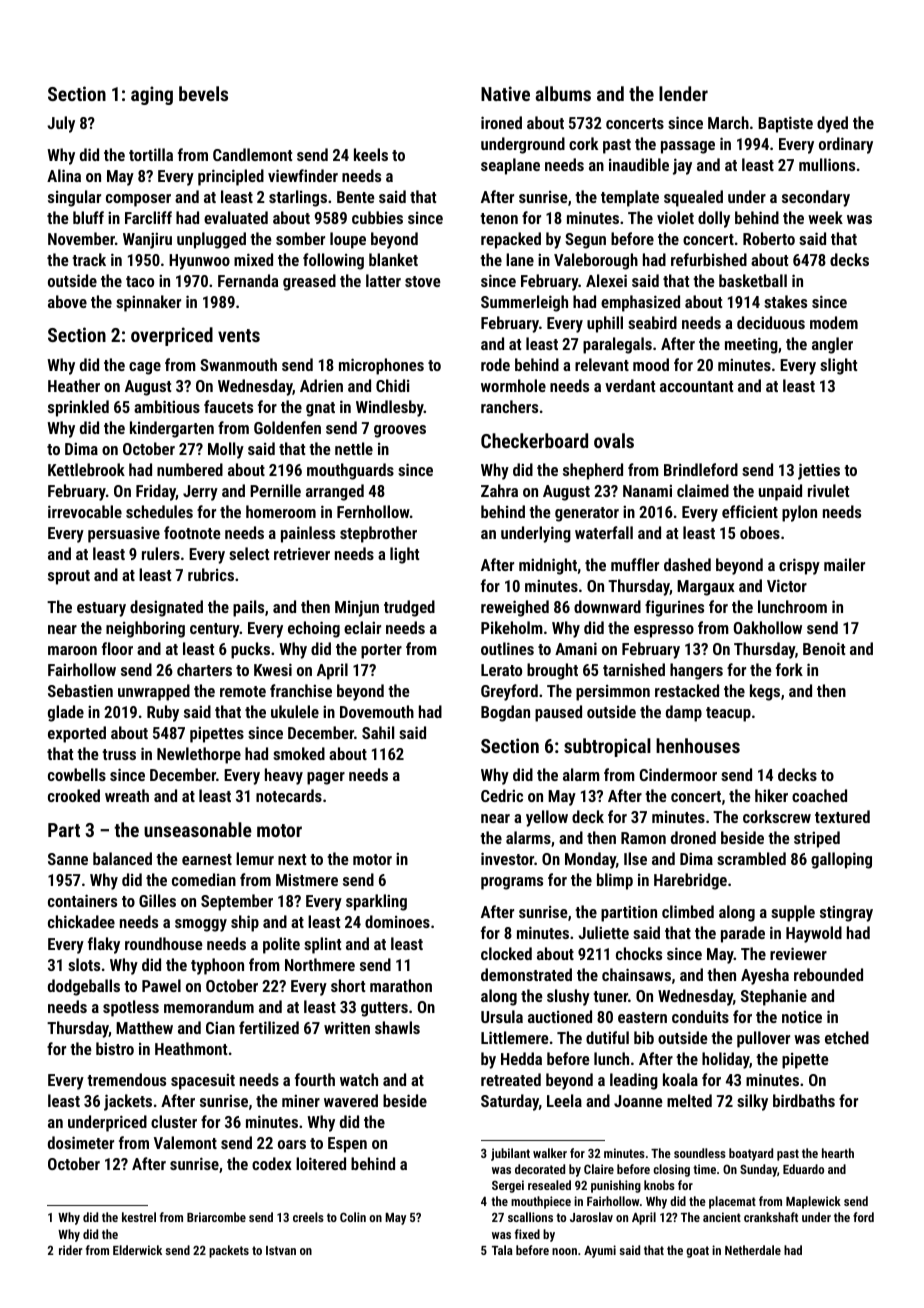  I want to click on Nanami, so click(647, 490).
